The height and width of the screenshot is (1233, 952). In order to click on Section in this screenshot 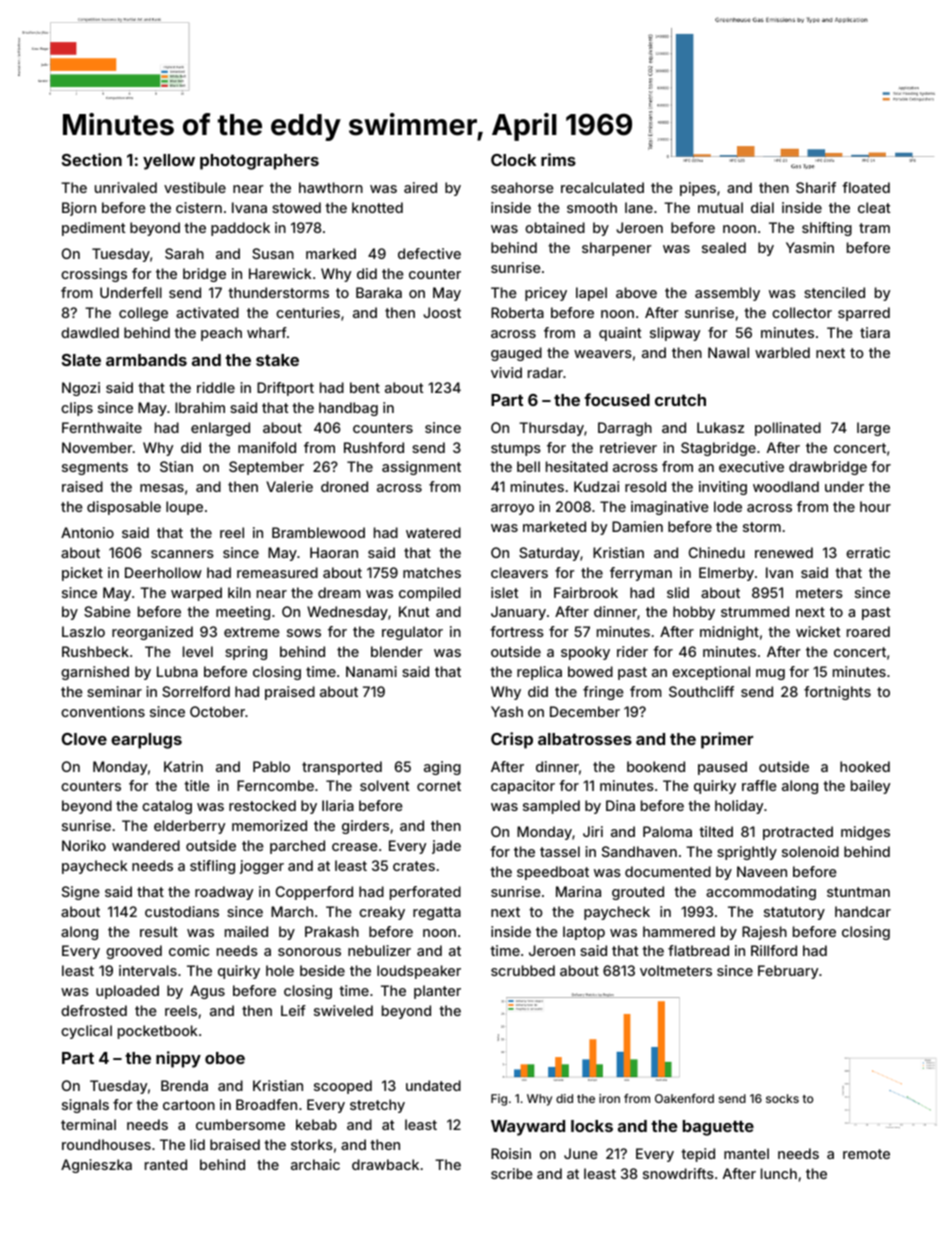, I will do `click(92, 159)`.
